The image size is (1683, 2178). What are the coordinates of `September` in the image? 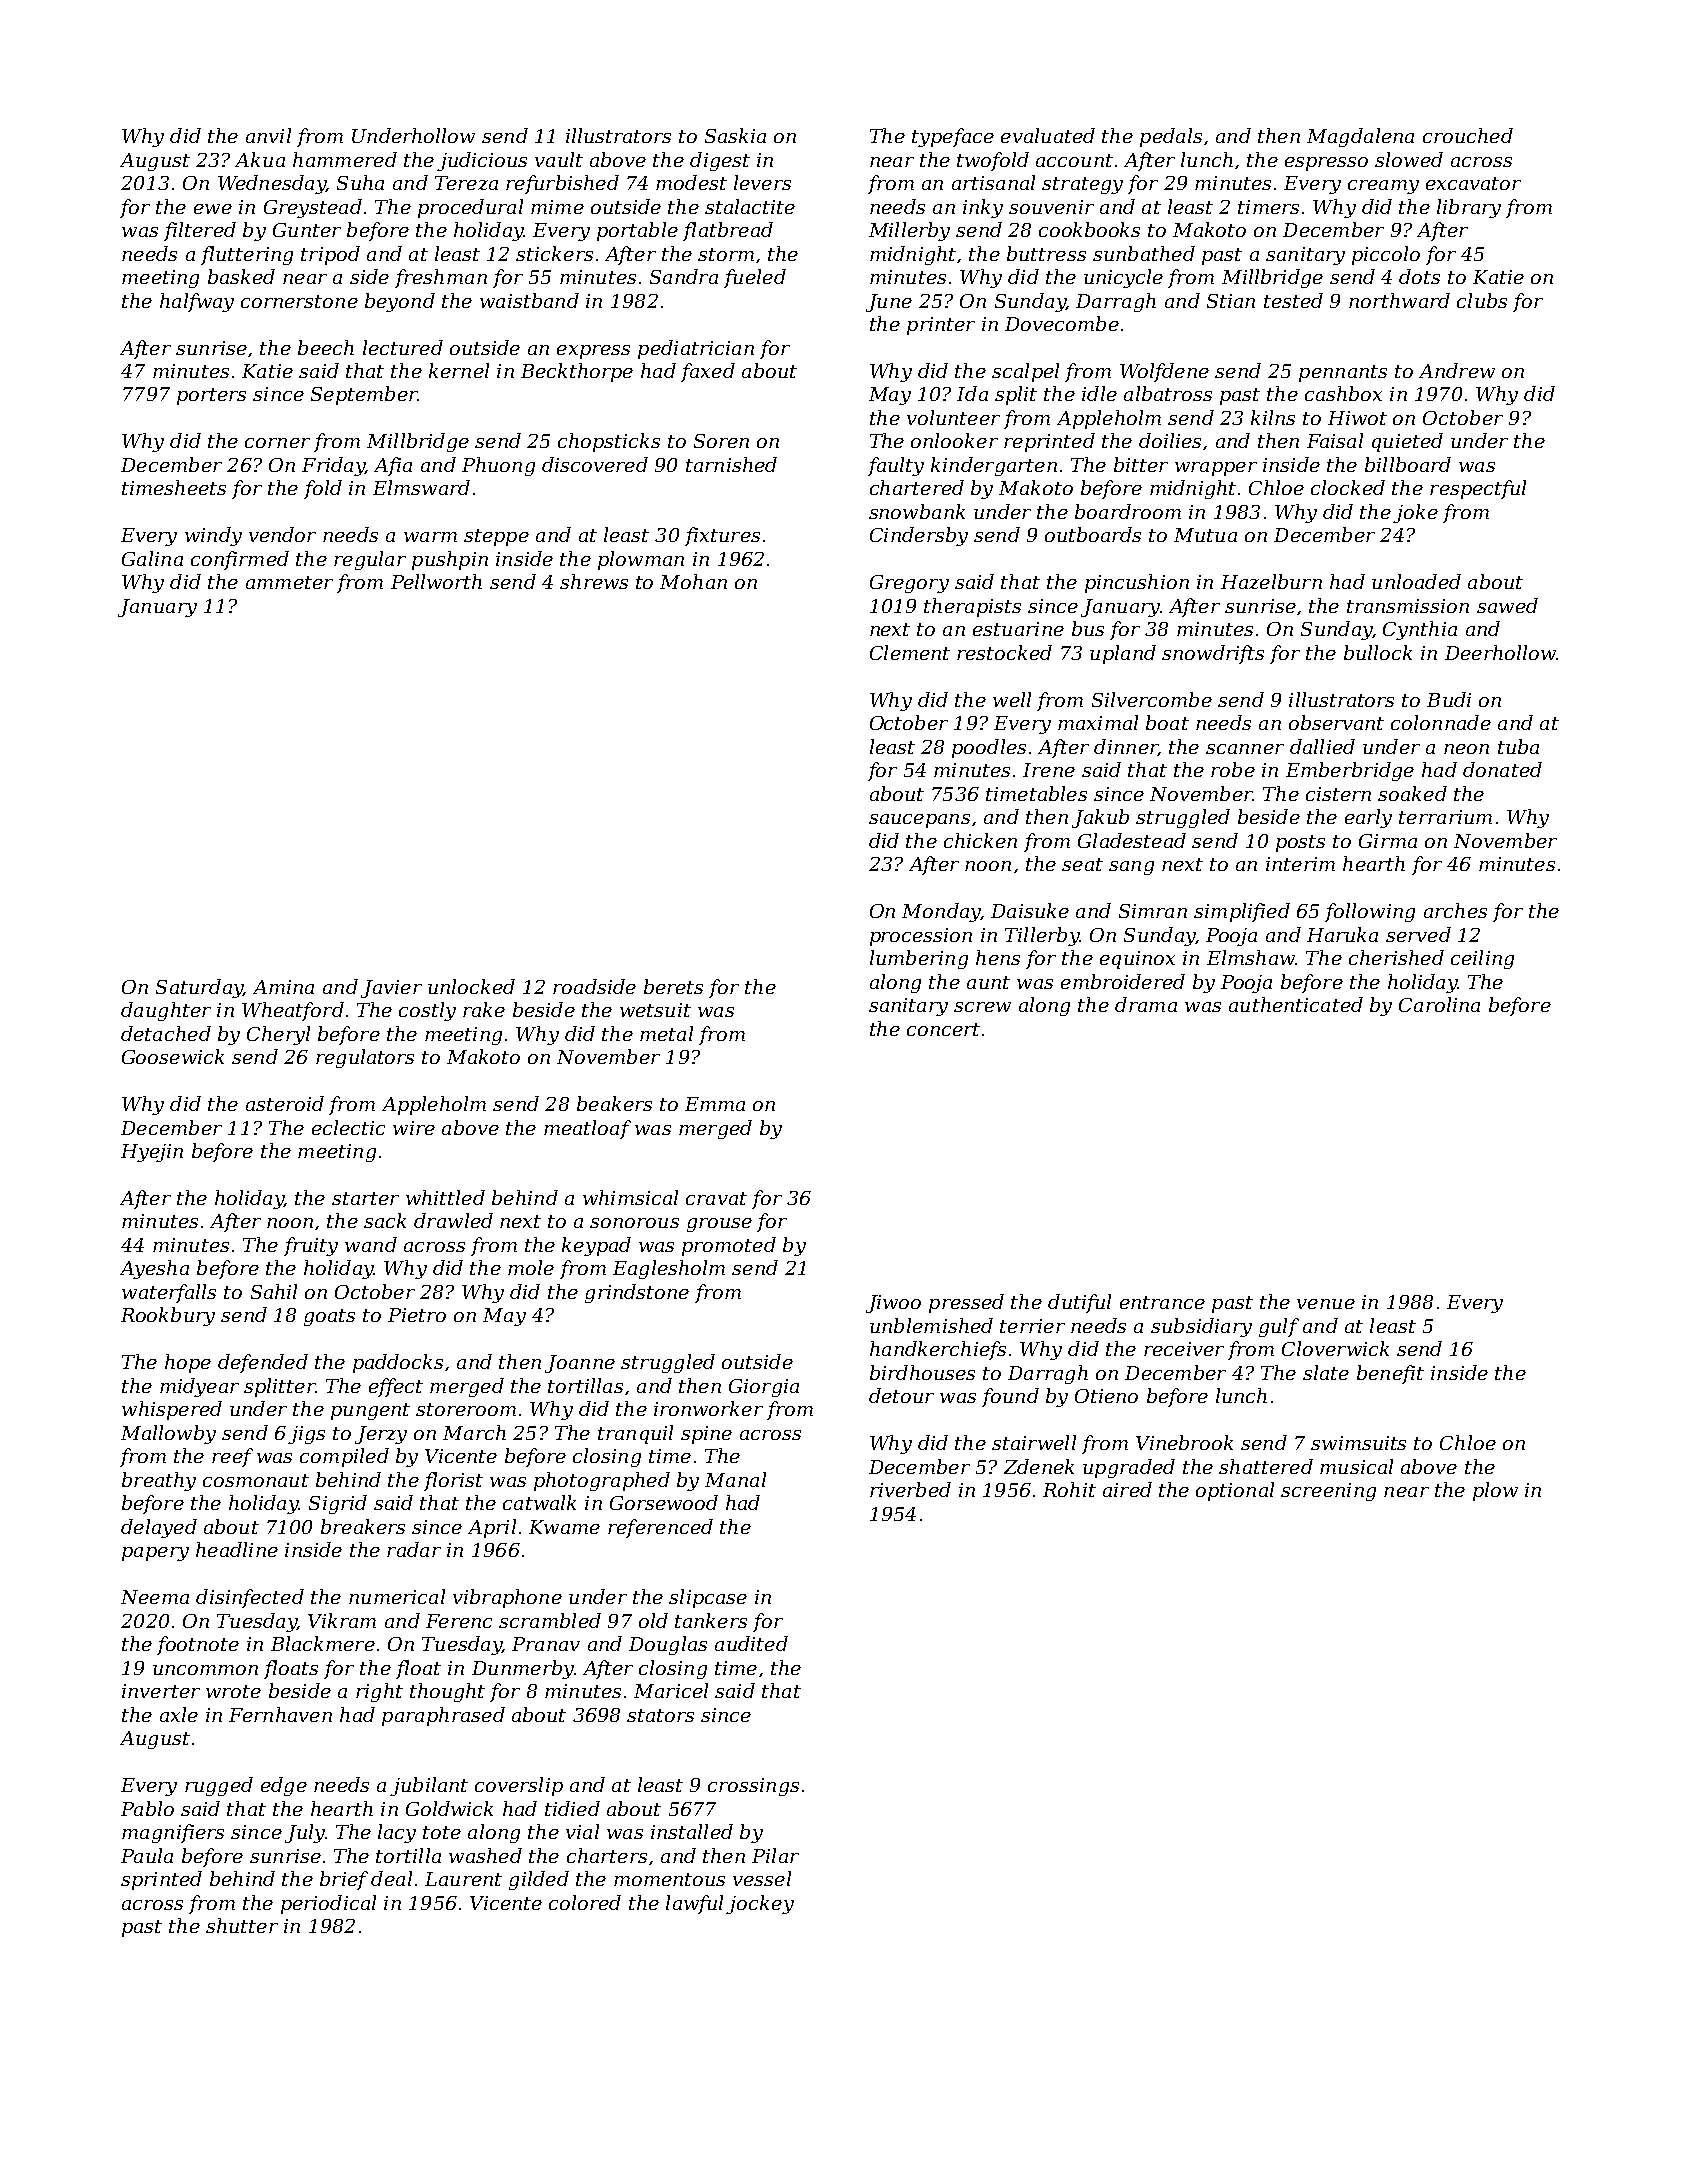 It's located at (364, 395).
